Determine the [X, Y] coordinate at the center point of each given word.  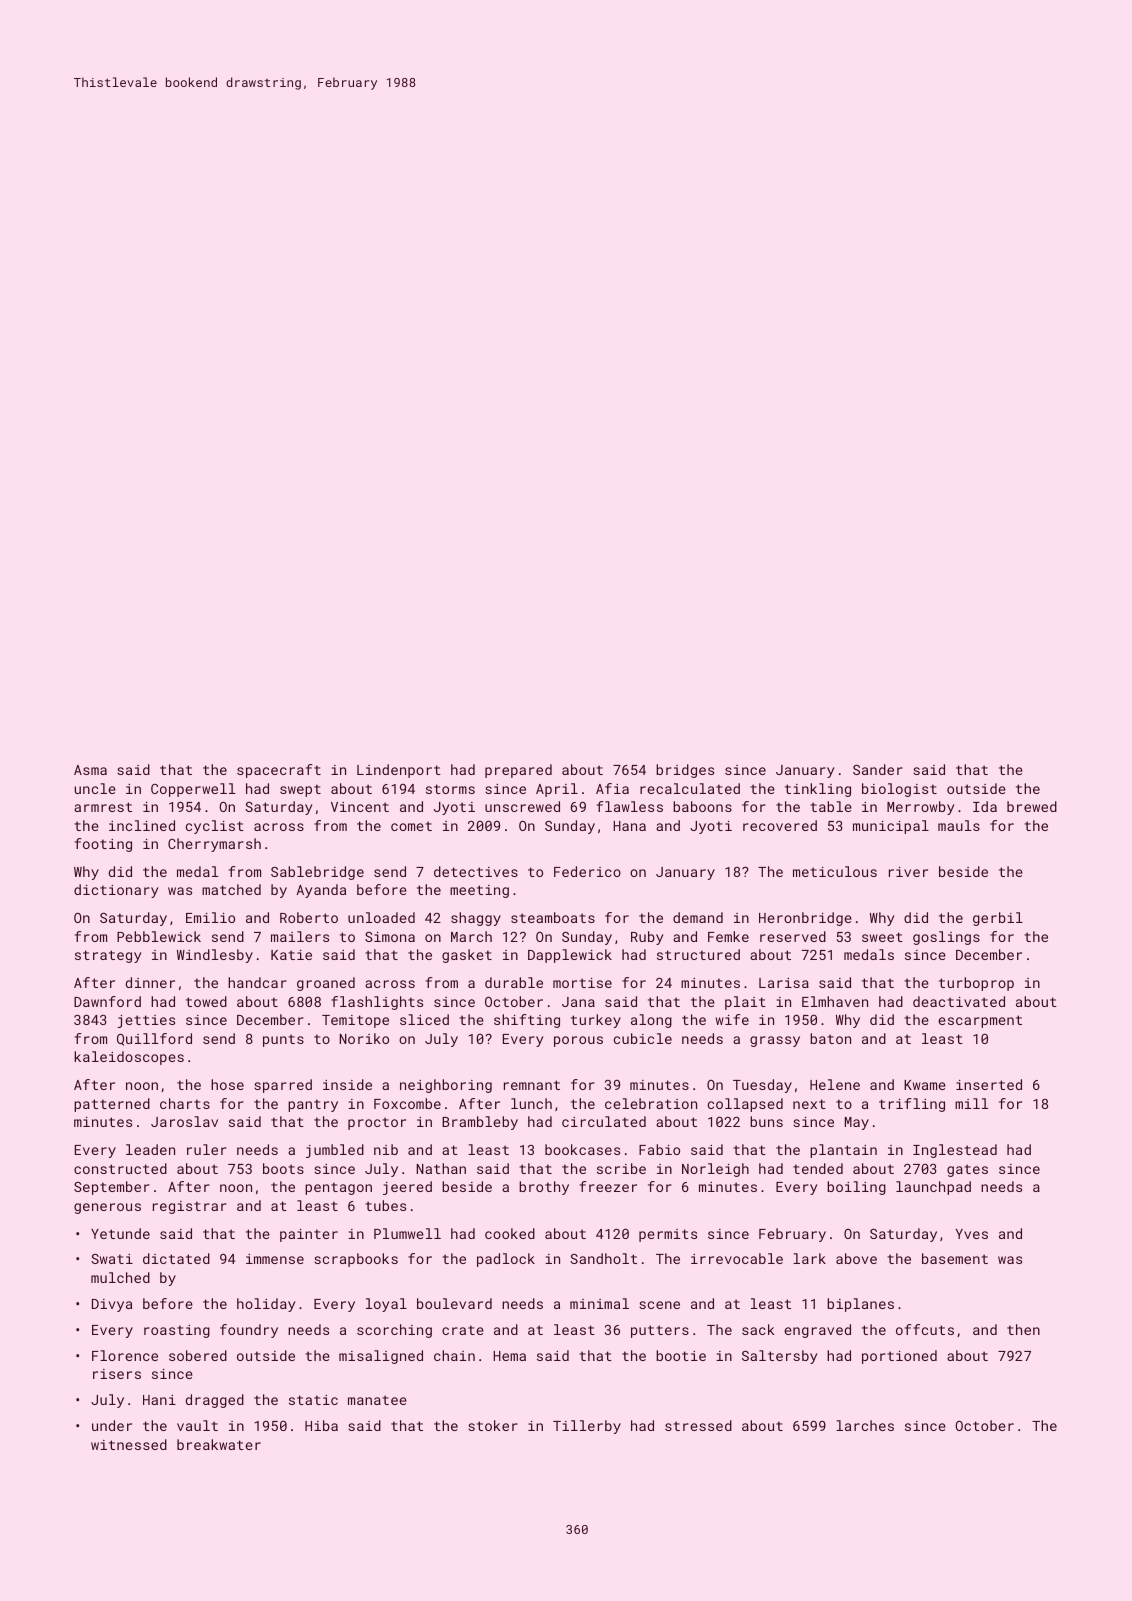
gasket [467, 956]
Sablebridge [317, 873]
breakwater [219, 1444]
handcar [257, 982]
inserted [989, 1084]
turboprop [976, 984]
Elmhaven [835, 1001]
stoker [493, 1425]
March [471, 936]
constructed [120, 1168]
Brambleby [480, 1123]
